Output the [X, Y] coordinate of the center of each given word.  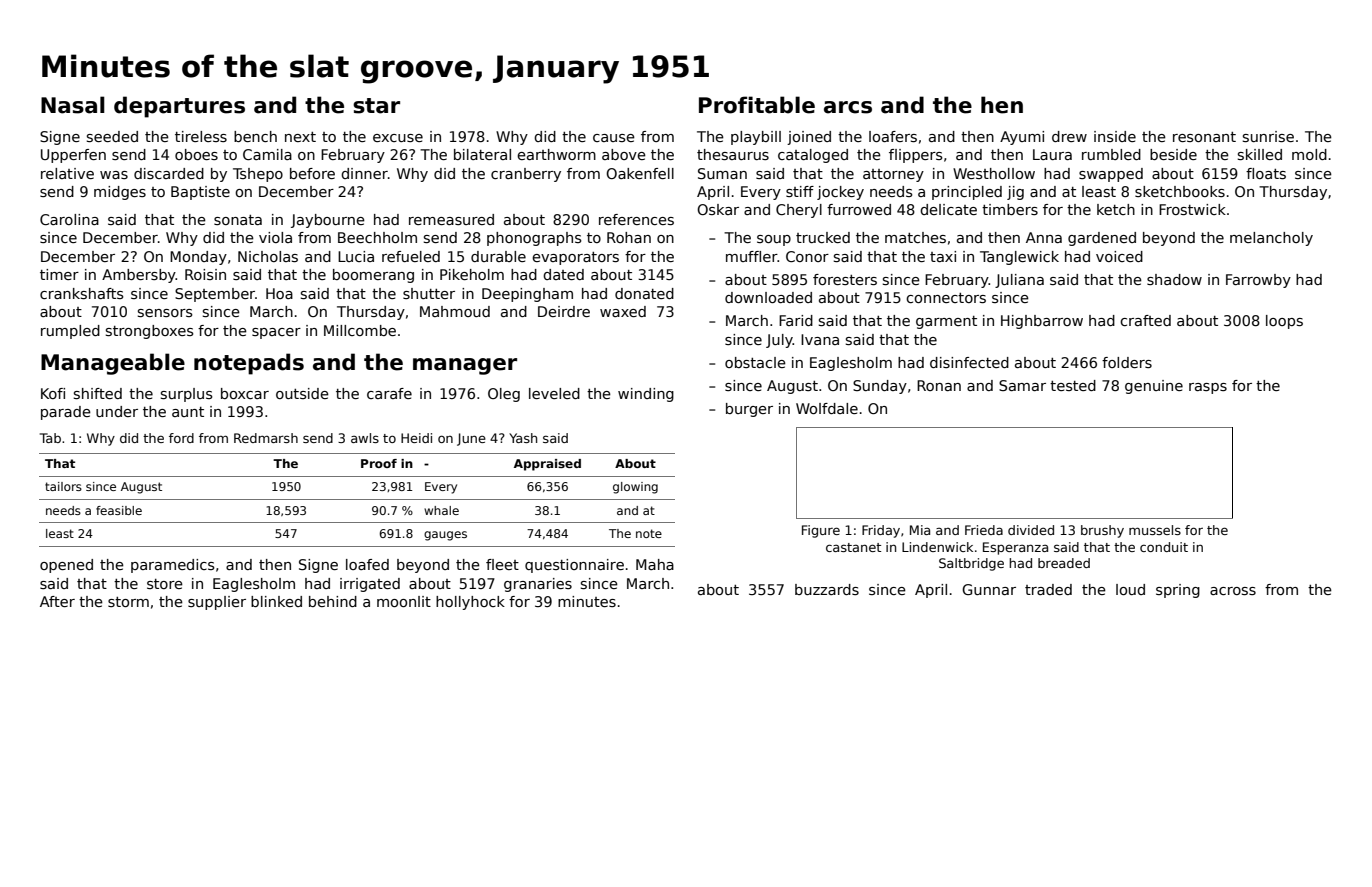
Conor [807, 256]
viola [275, 237]
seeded [112, 136]
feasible [119, 510]
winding [646, 395]
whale [441, 510]
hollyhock [470, 603]
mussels [1155, 530]
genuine [1154, 387]
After [57, 601]
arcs [848, 107]
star [376, 106]
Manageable [113, 364]
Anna [1044, 237]
